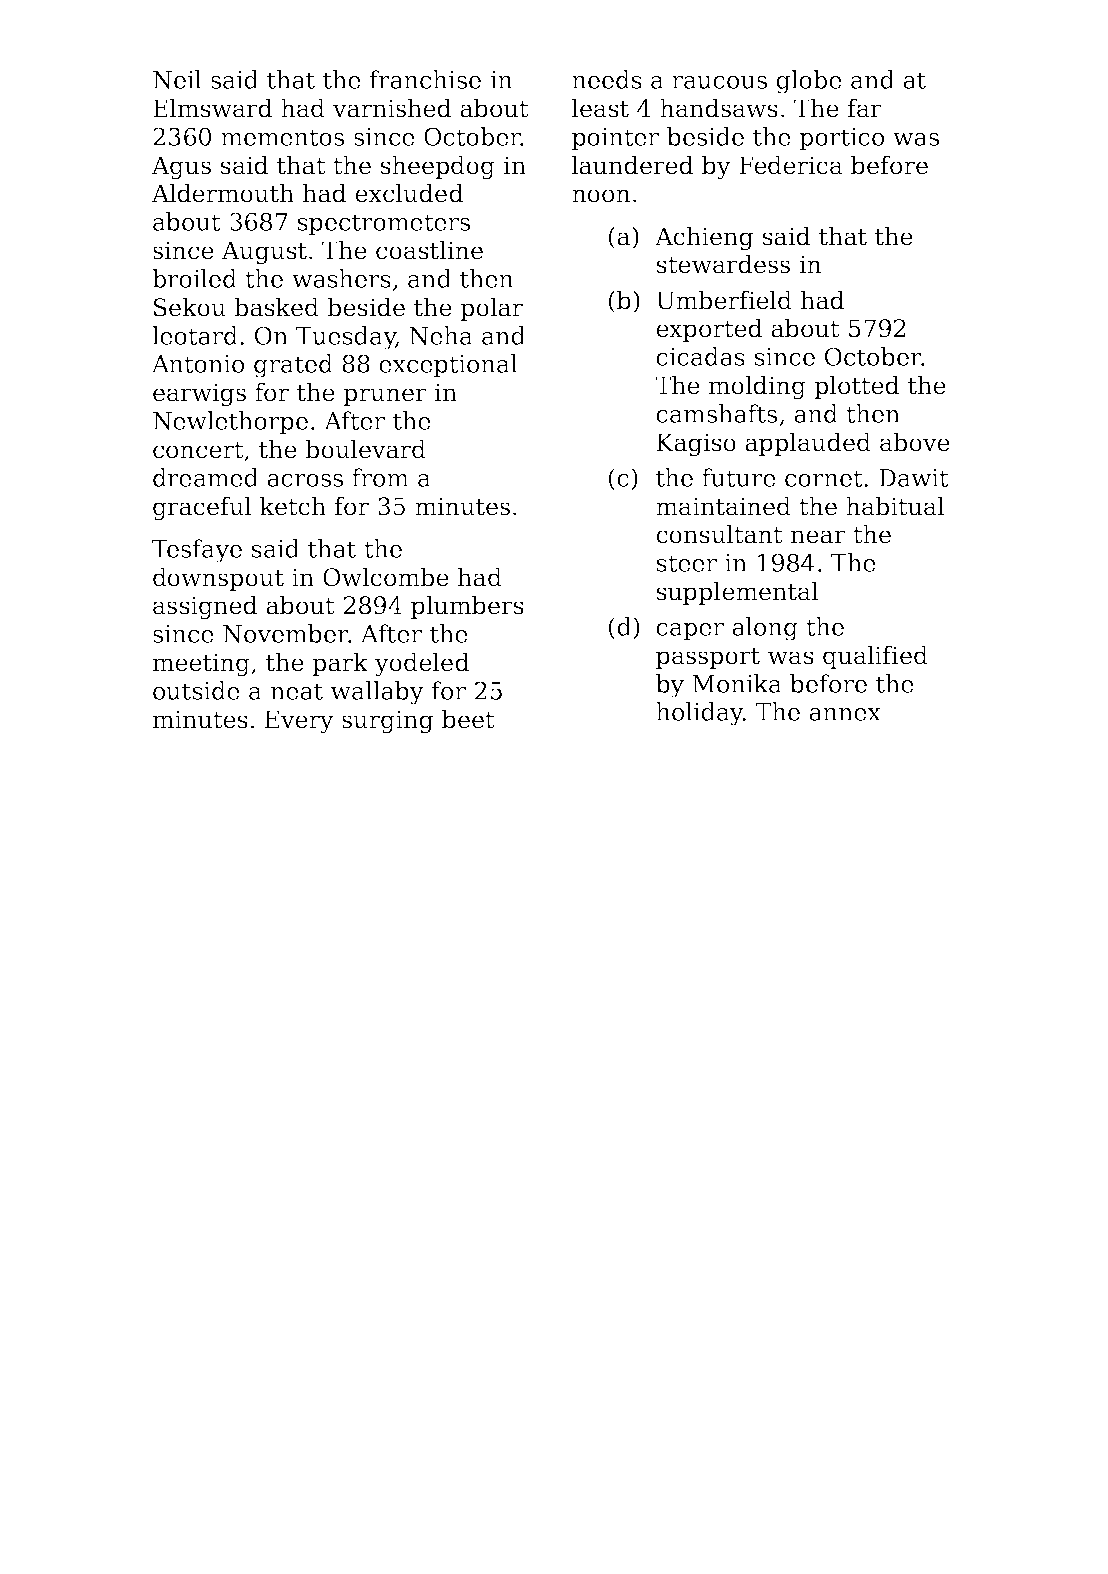  I want to click on beet, so click(468, 719).
